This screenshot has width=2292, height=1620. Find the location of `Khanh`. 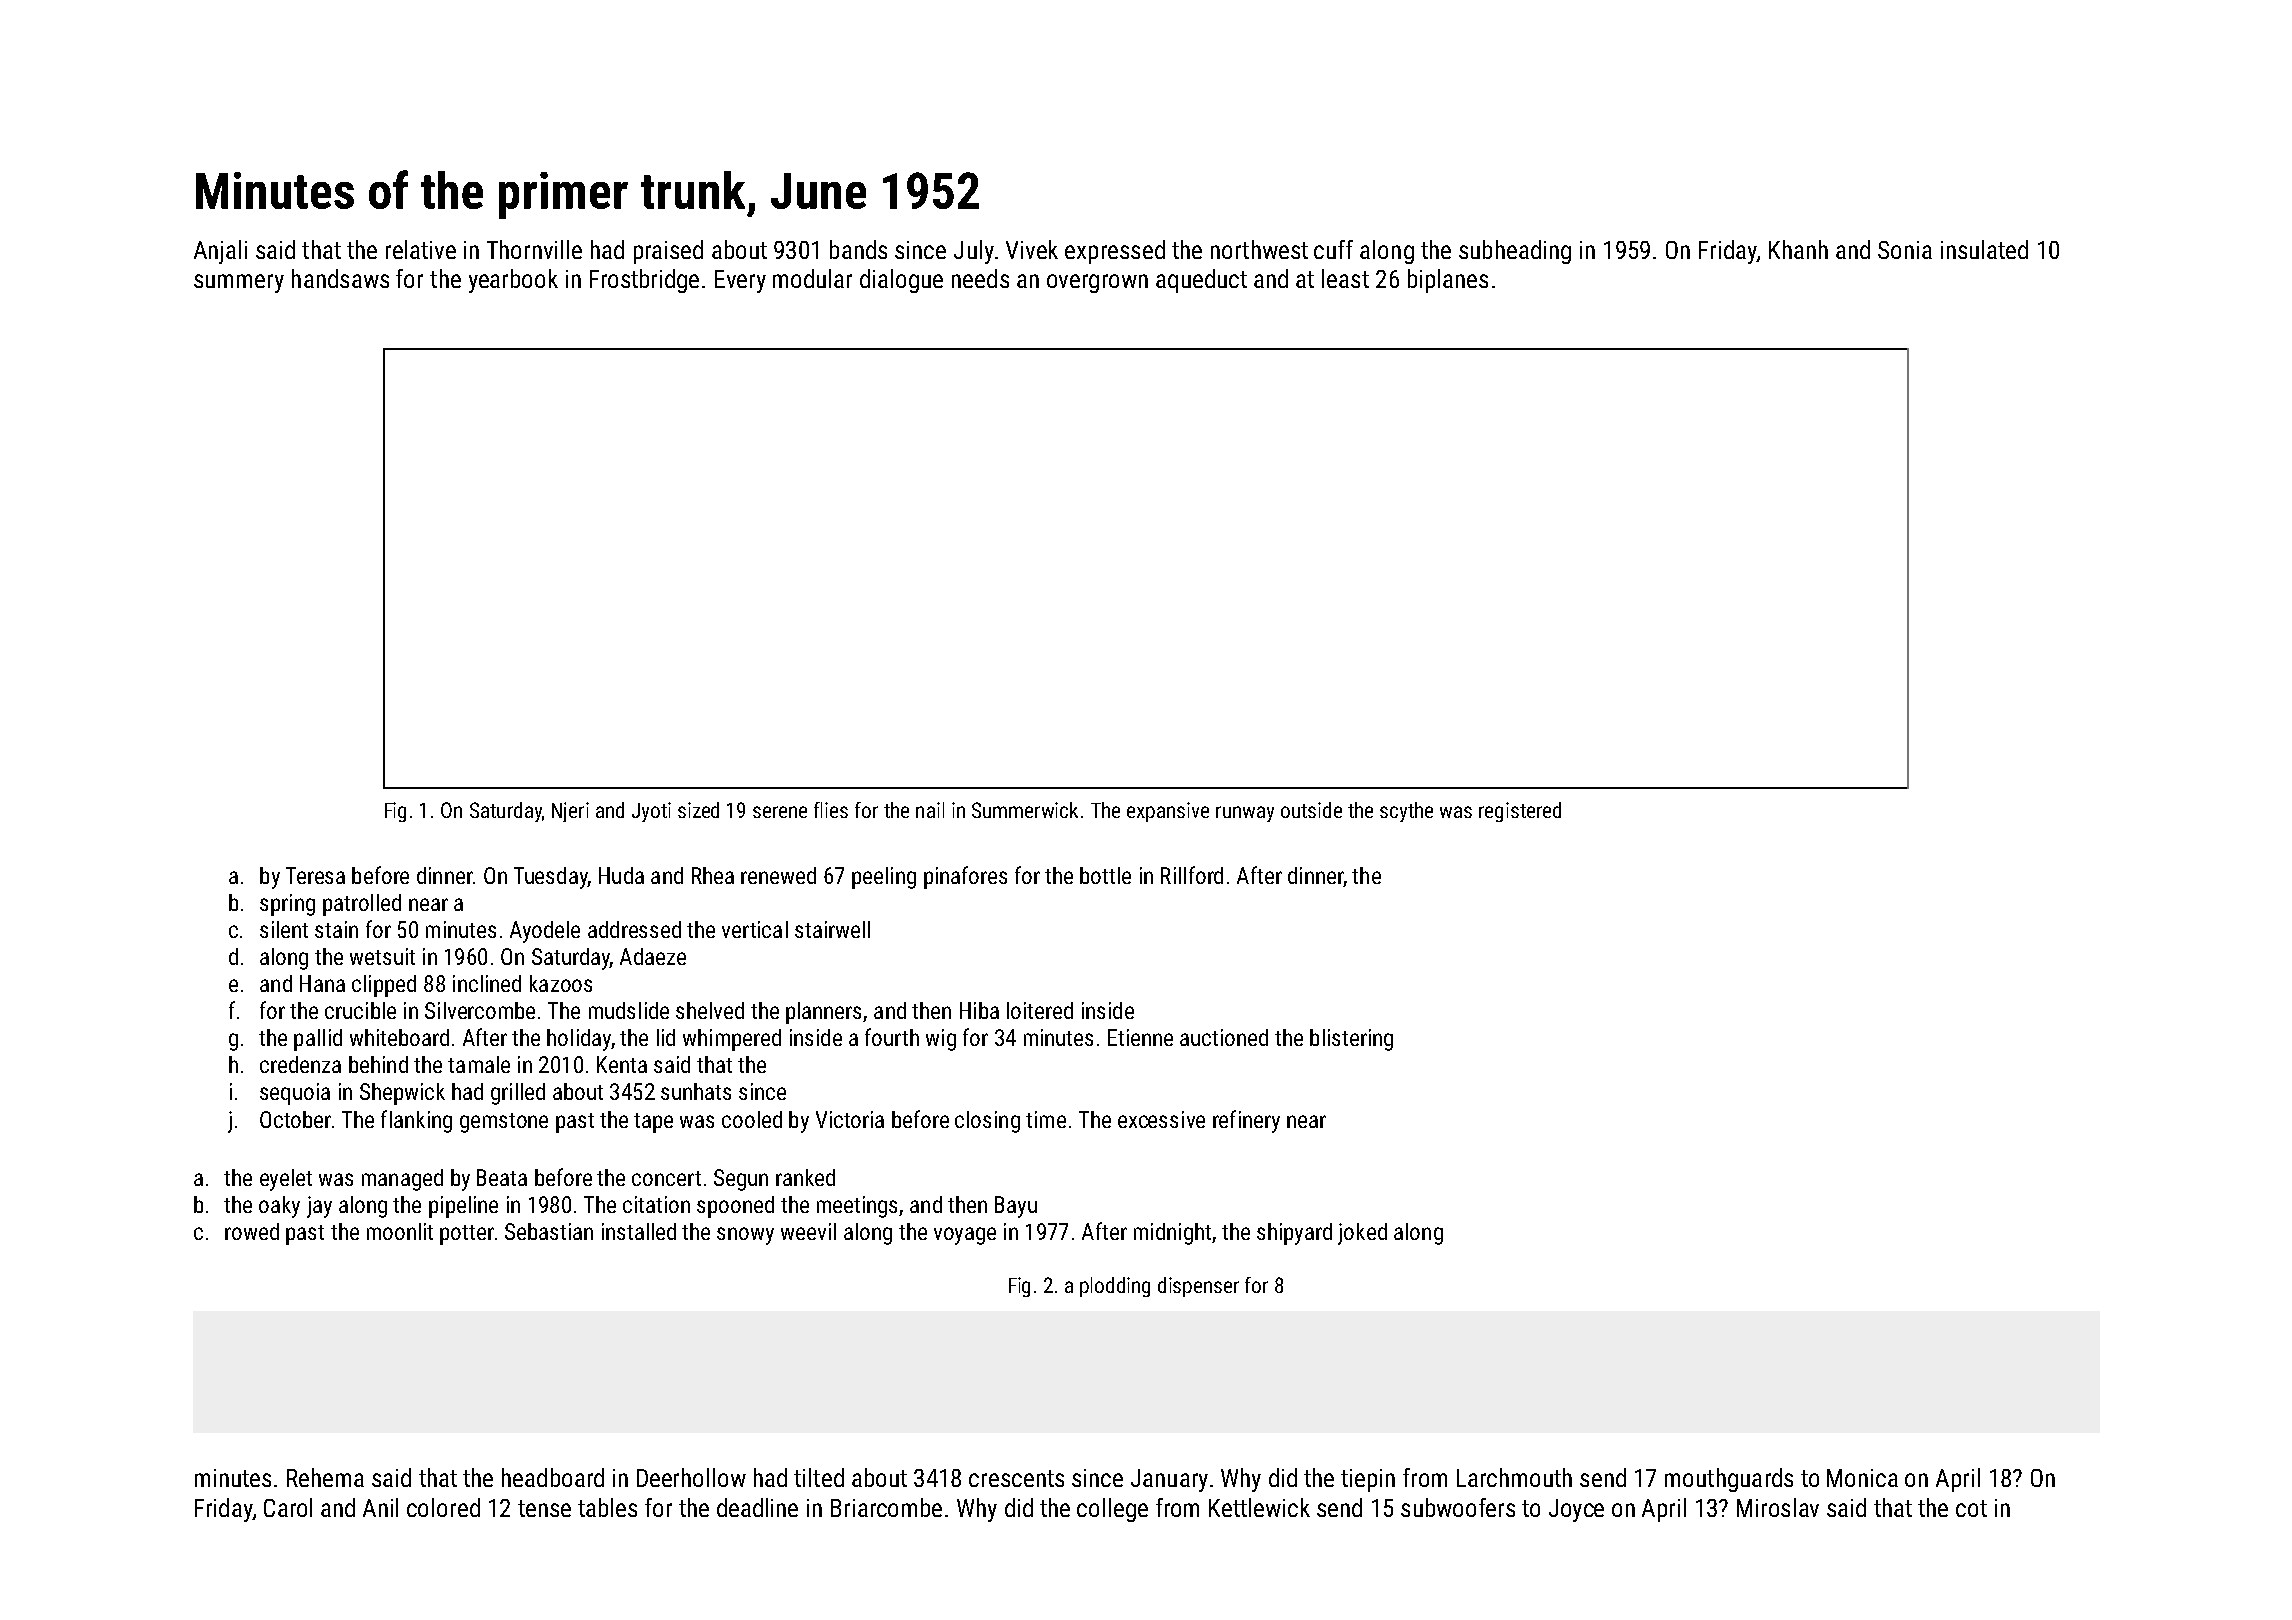

Khanh is located at coordinates (1798, 249).
